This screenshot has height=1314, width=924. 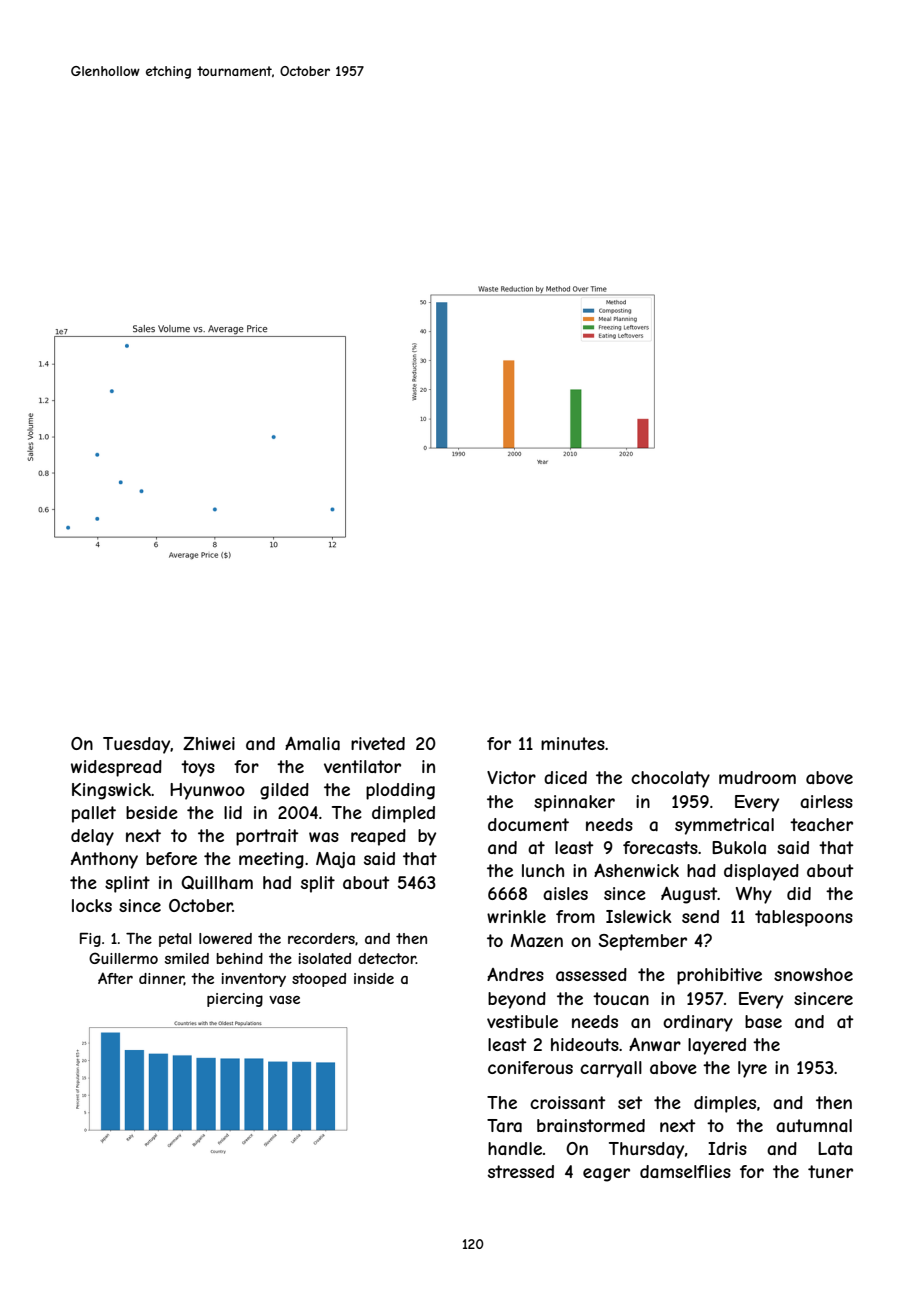 I want to click on handle, so click(x=515, y=1148).
